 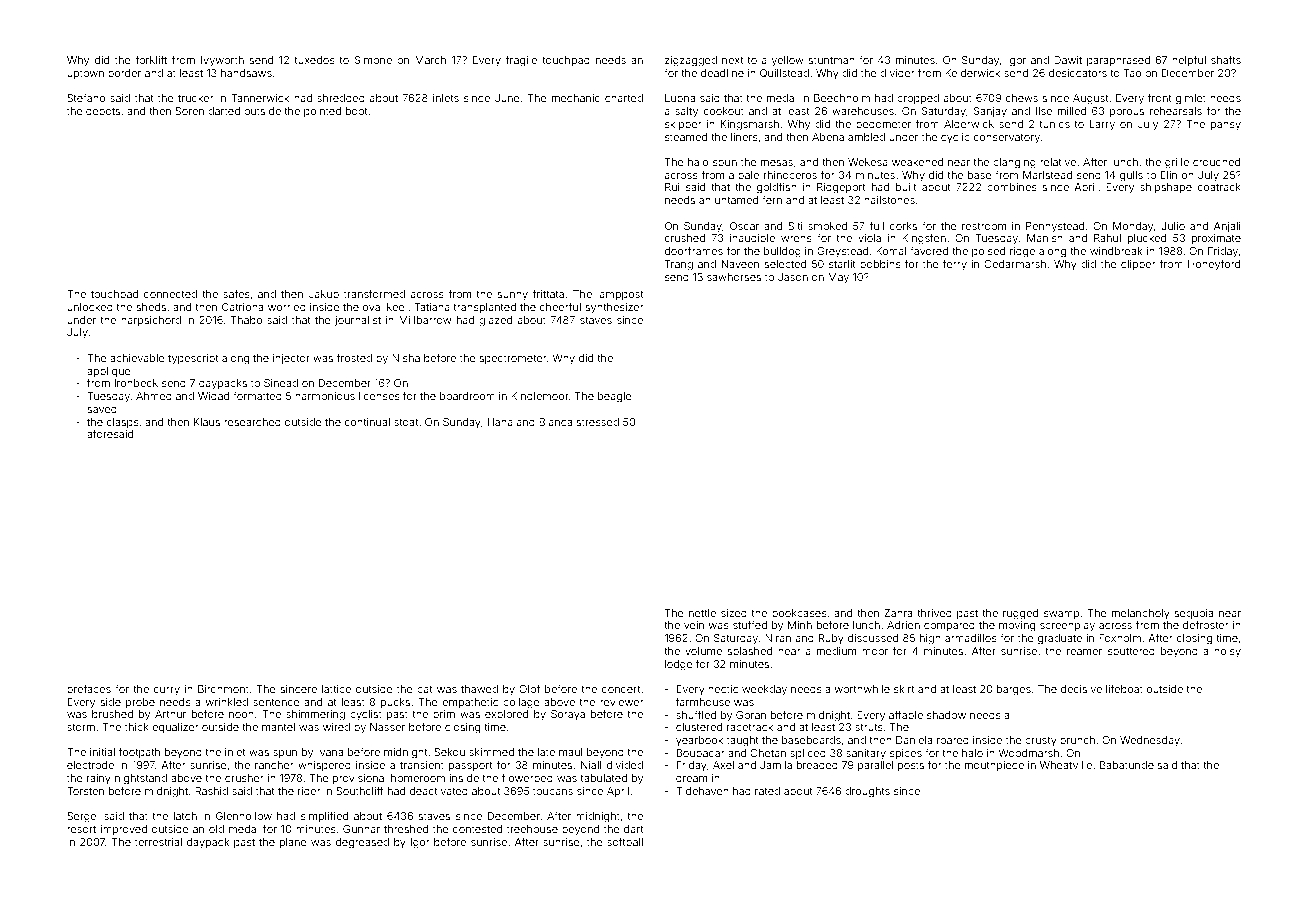 I want to click on ferry, so click(x=955, y=265).
